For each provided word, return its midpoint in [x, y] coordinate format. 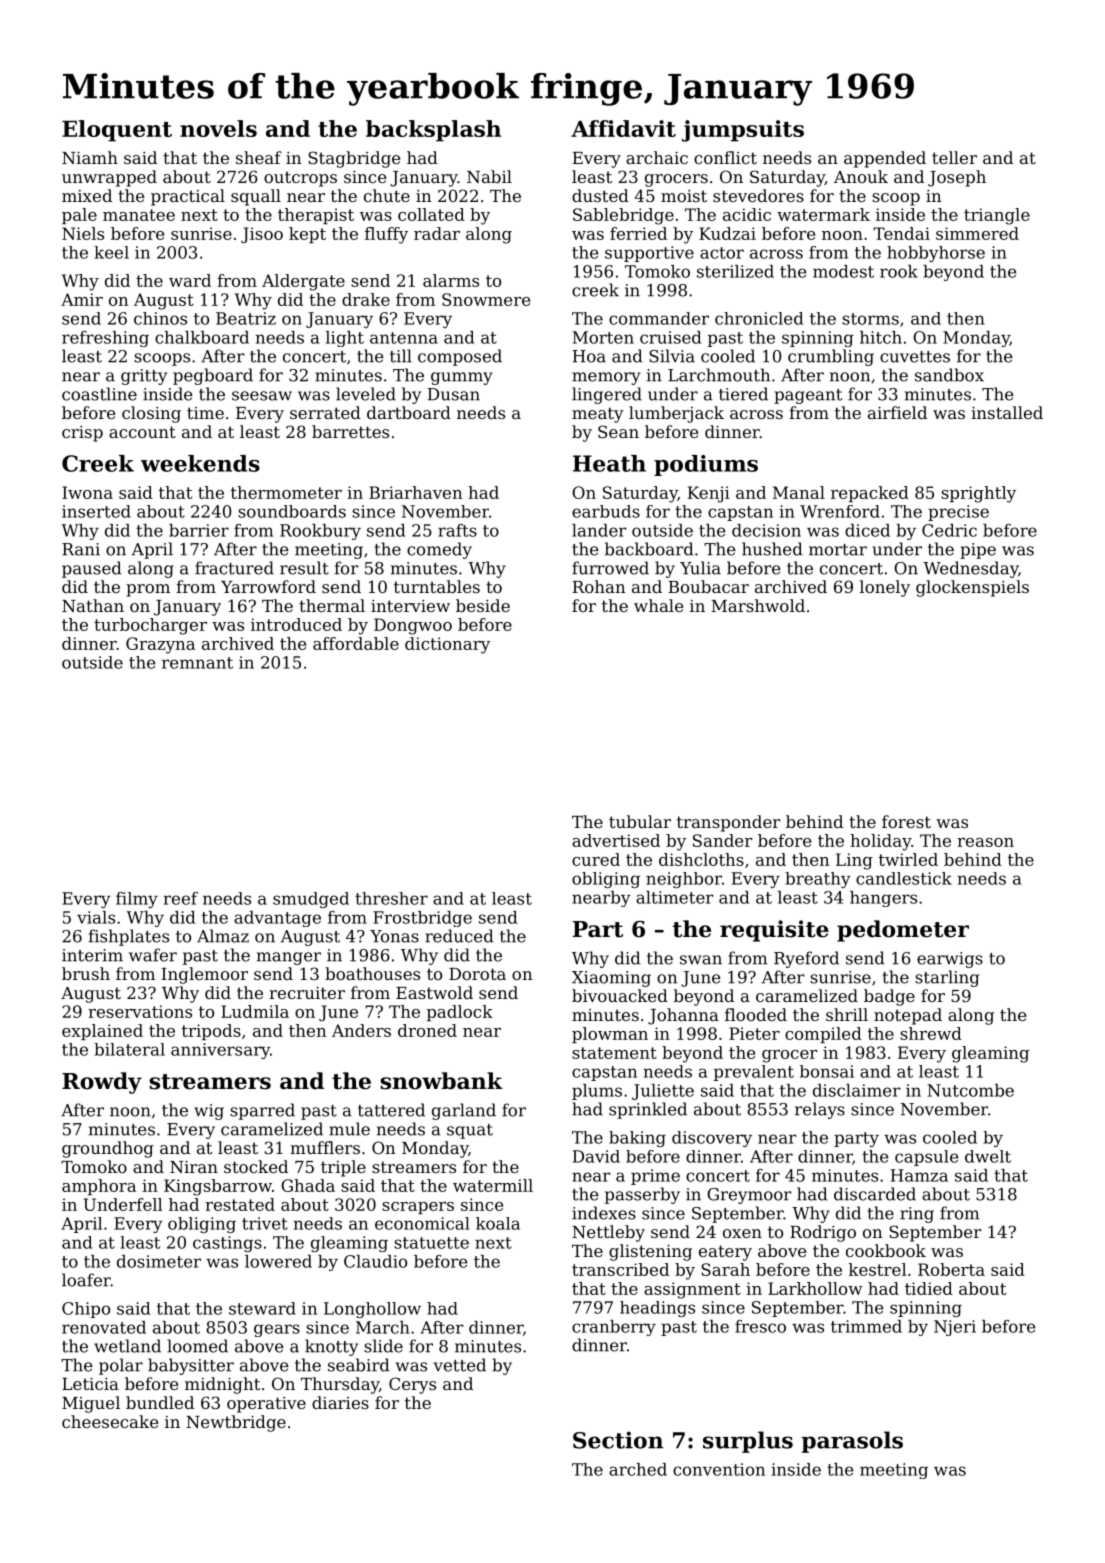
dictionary [447, 645]
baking [637, 1139]
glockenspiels [972, 588]
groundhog [108, 1149]
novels [218, 128]
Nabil [489, 176]
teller [954, 157]
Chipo [86, 1310]
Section [618, 1440]
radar [437, 233]
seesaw [262, 396]
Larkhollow [815, 1288]
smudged [311, 900]
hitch [881, 337]
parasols [852, 1442]
